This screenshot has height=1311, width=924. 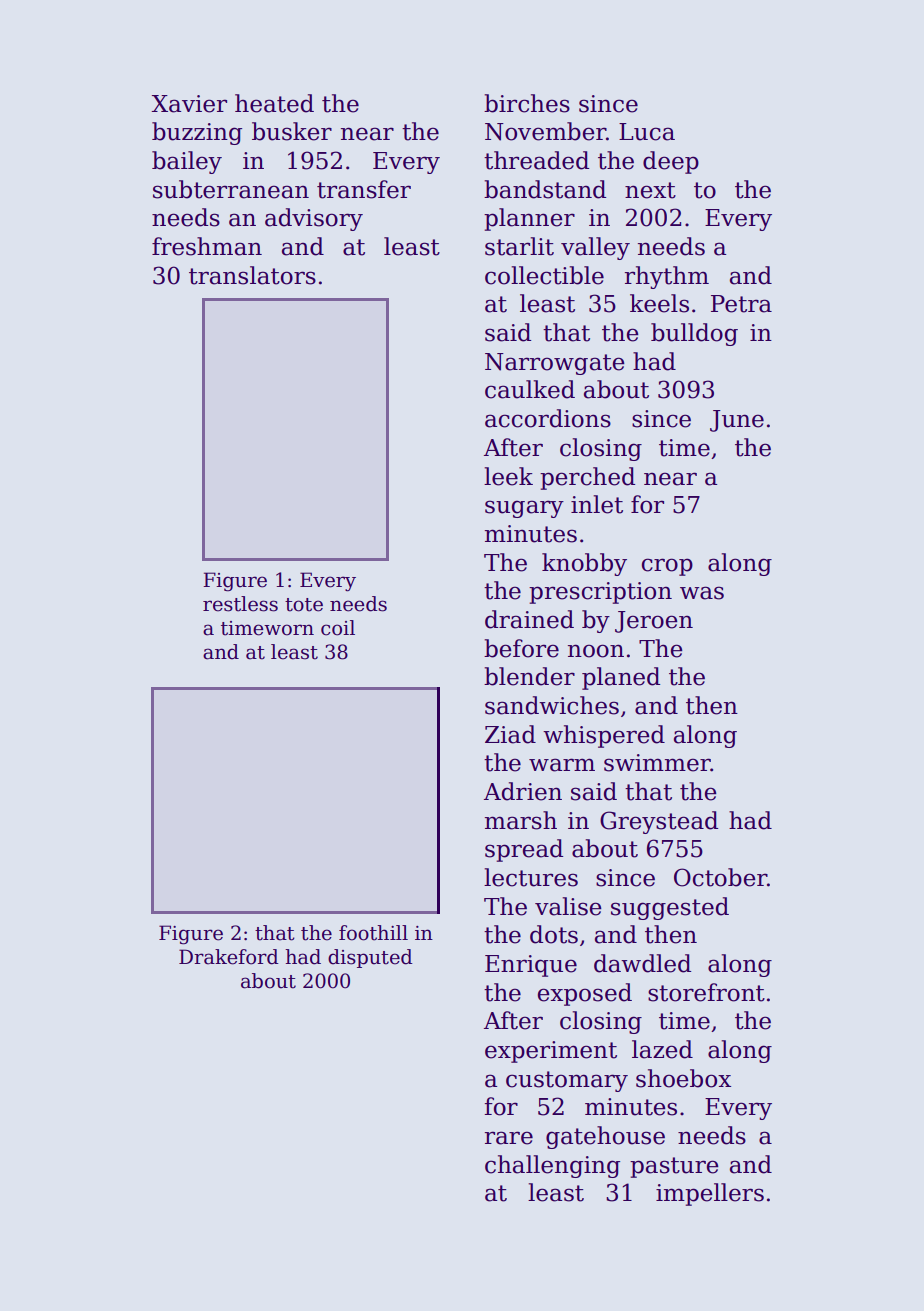 I want to click on threaded, so click(x=536, y=160).
